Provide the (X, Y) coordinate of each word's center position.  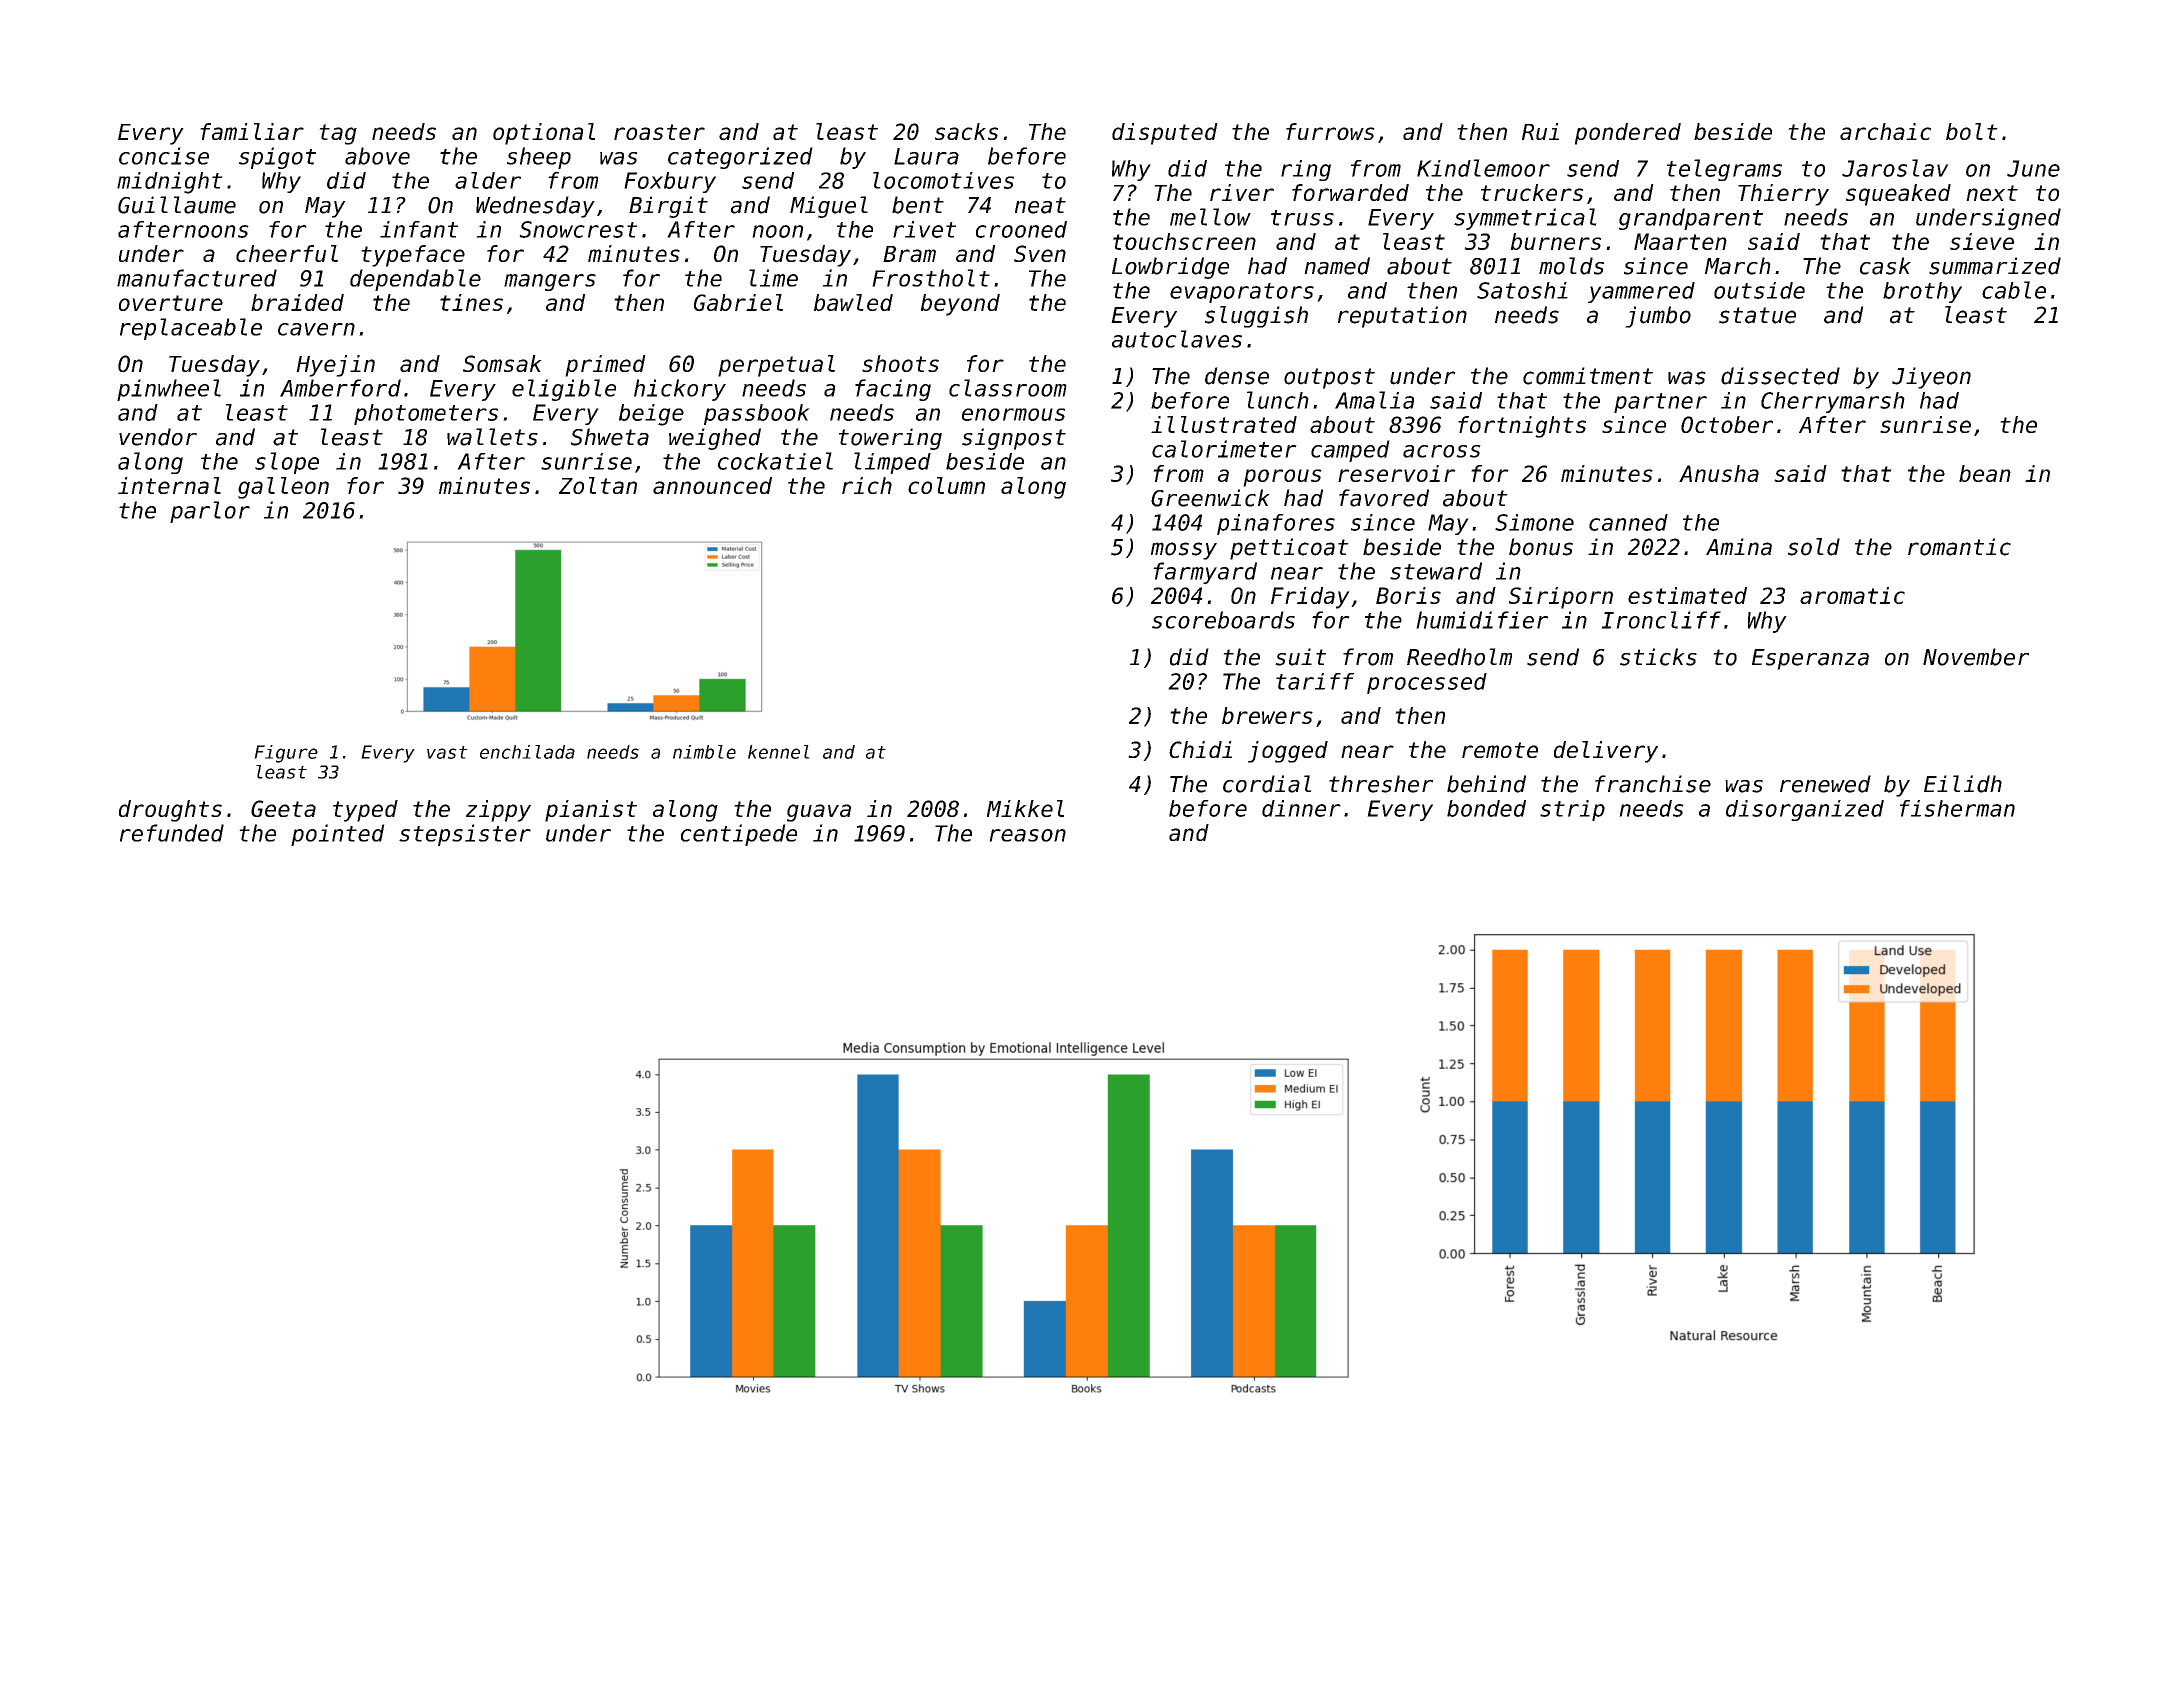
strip (1572, 810)
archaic (1885, 131)
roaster (659, 132)
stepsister (465, 835)
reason (1027, 835)
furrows (1330, 131)
